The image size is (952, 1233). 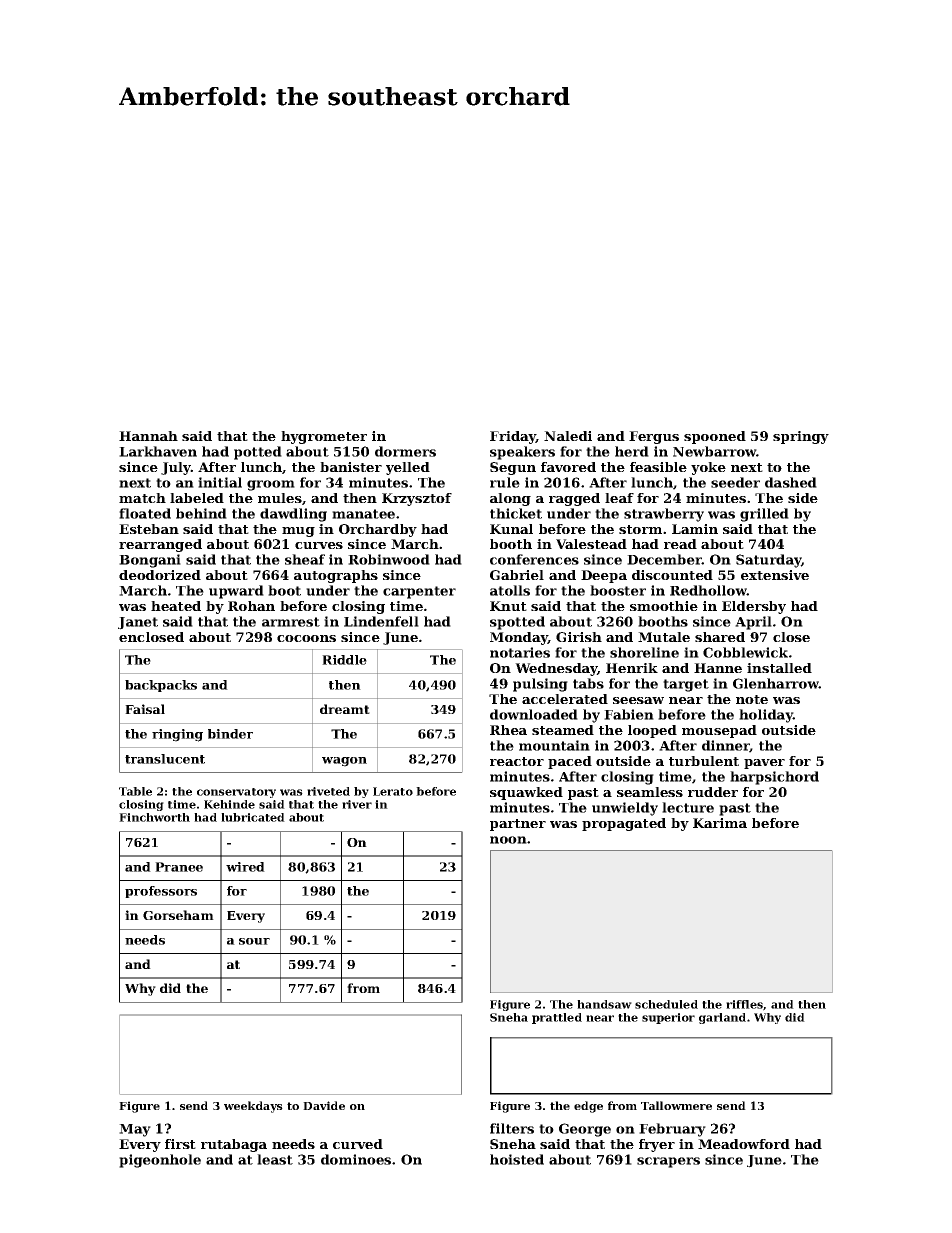 What do you see at coordinates (229, 804) in the screenshot?
I see `Kehinde` at bounding box center [229, 804].
